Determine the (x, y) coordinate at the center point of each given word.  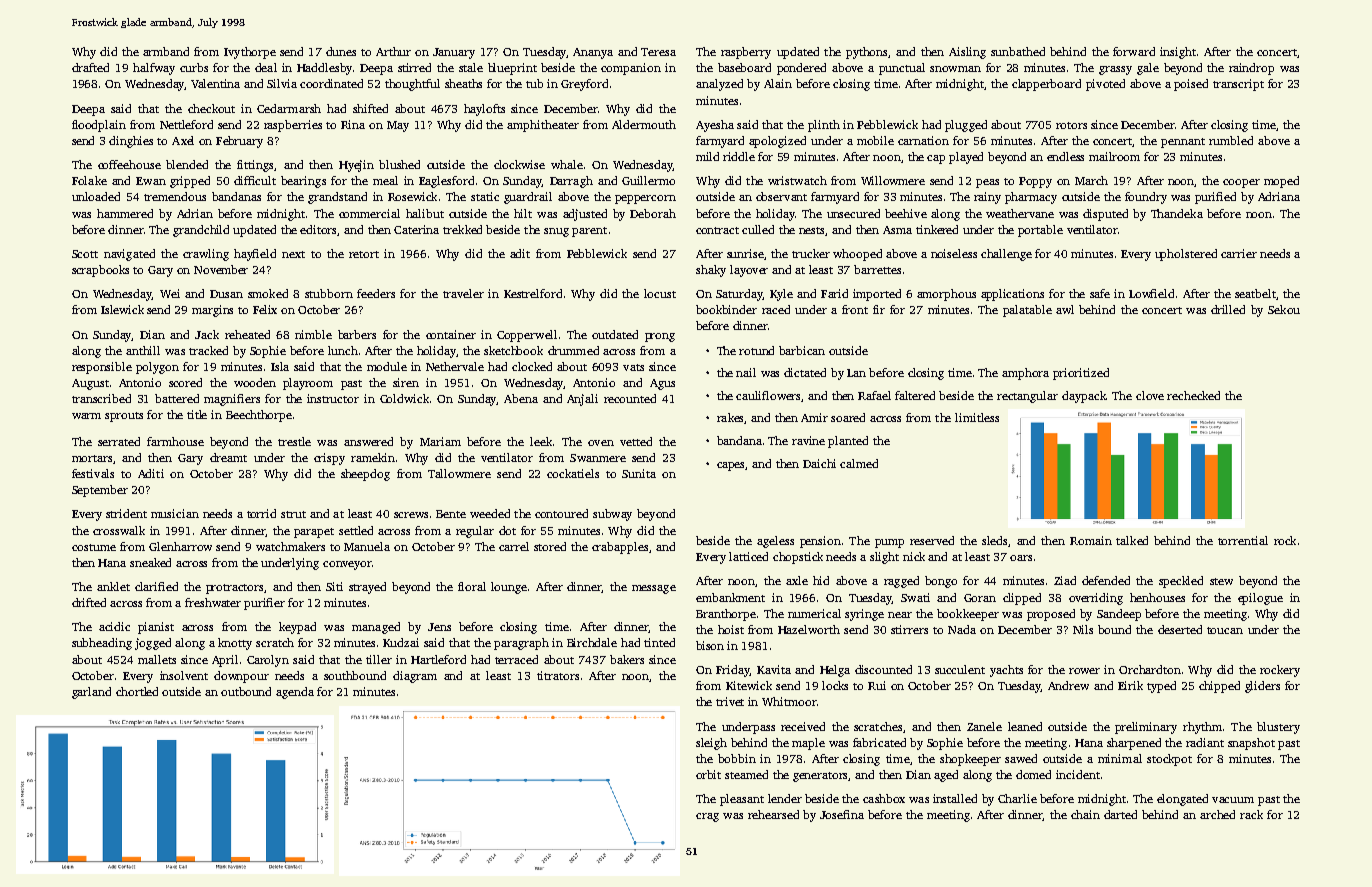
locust (660, 293)
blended (187, 164)
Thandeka (1177, 213)
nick (914, 556)
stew (1221, 581)
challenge (1006, 255)
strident (126, 513)
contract (717, 230)
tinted (659, 642)
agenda (295, 693)
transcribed (101, 398)
